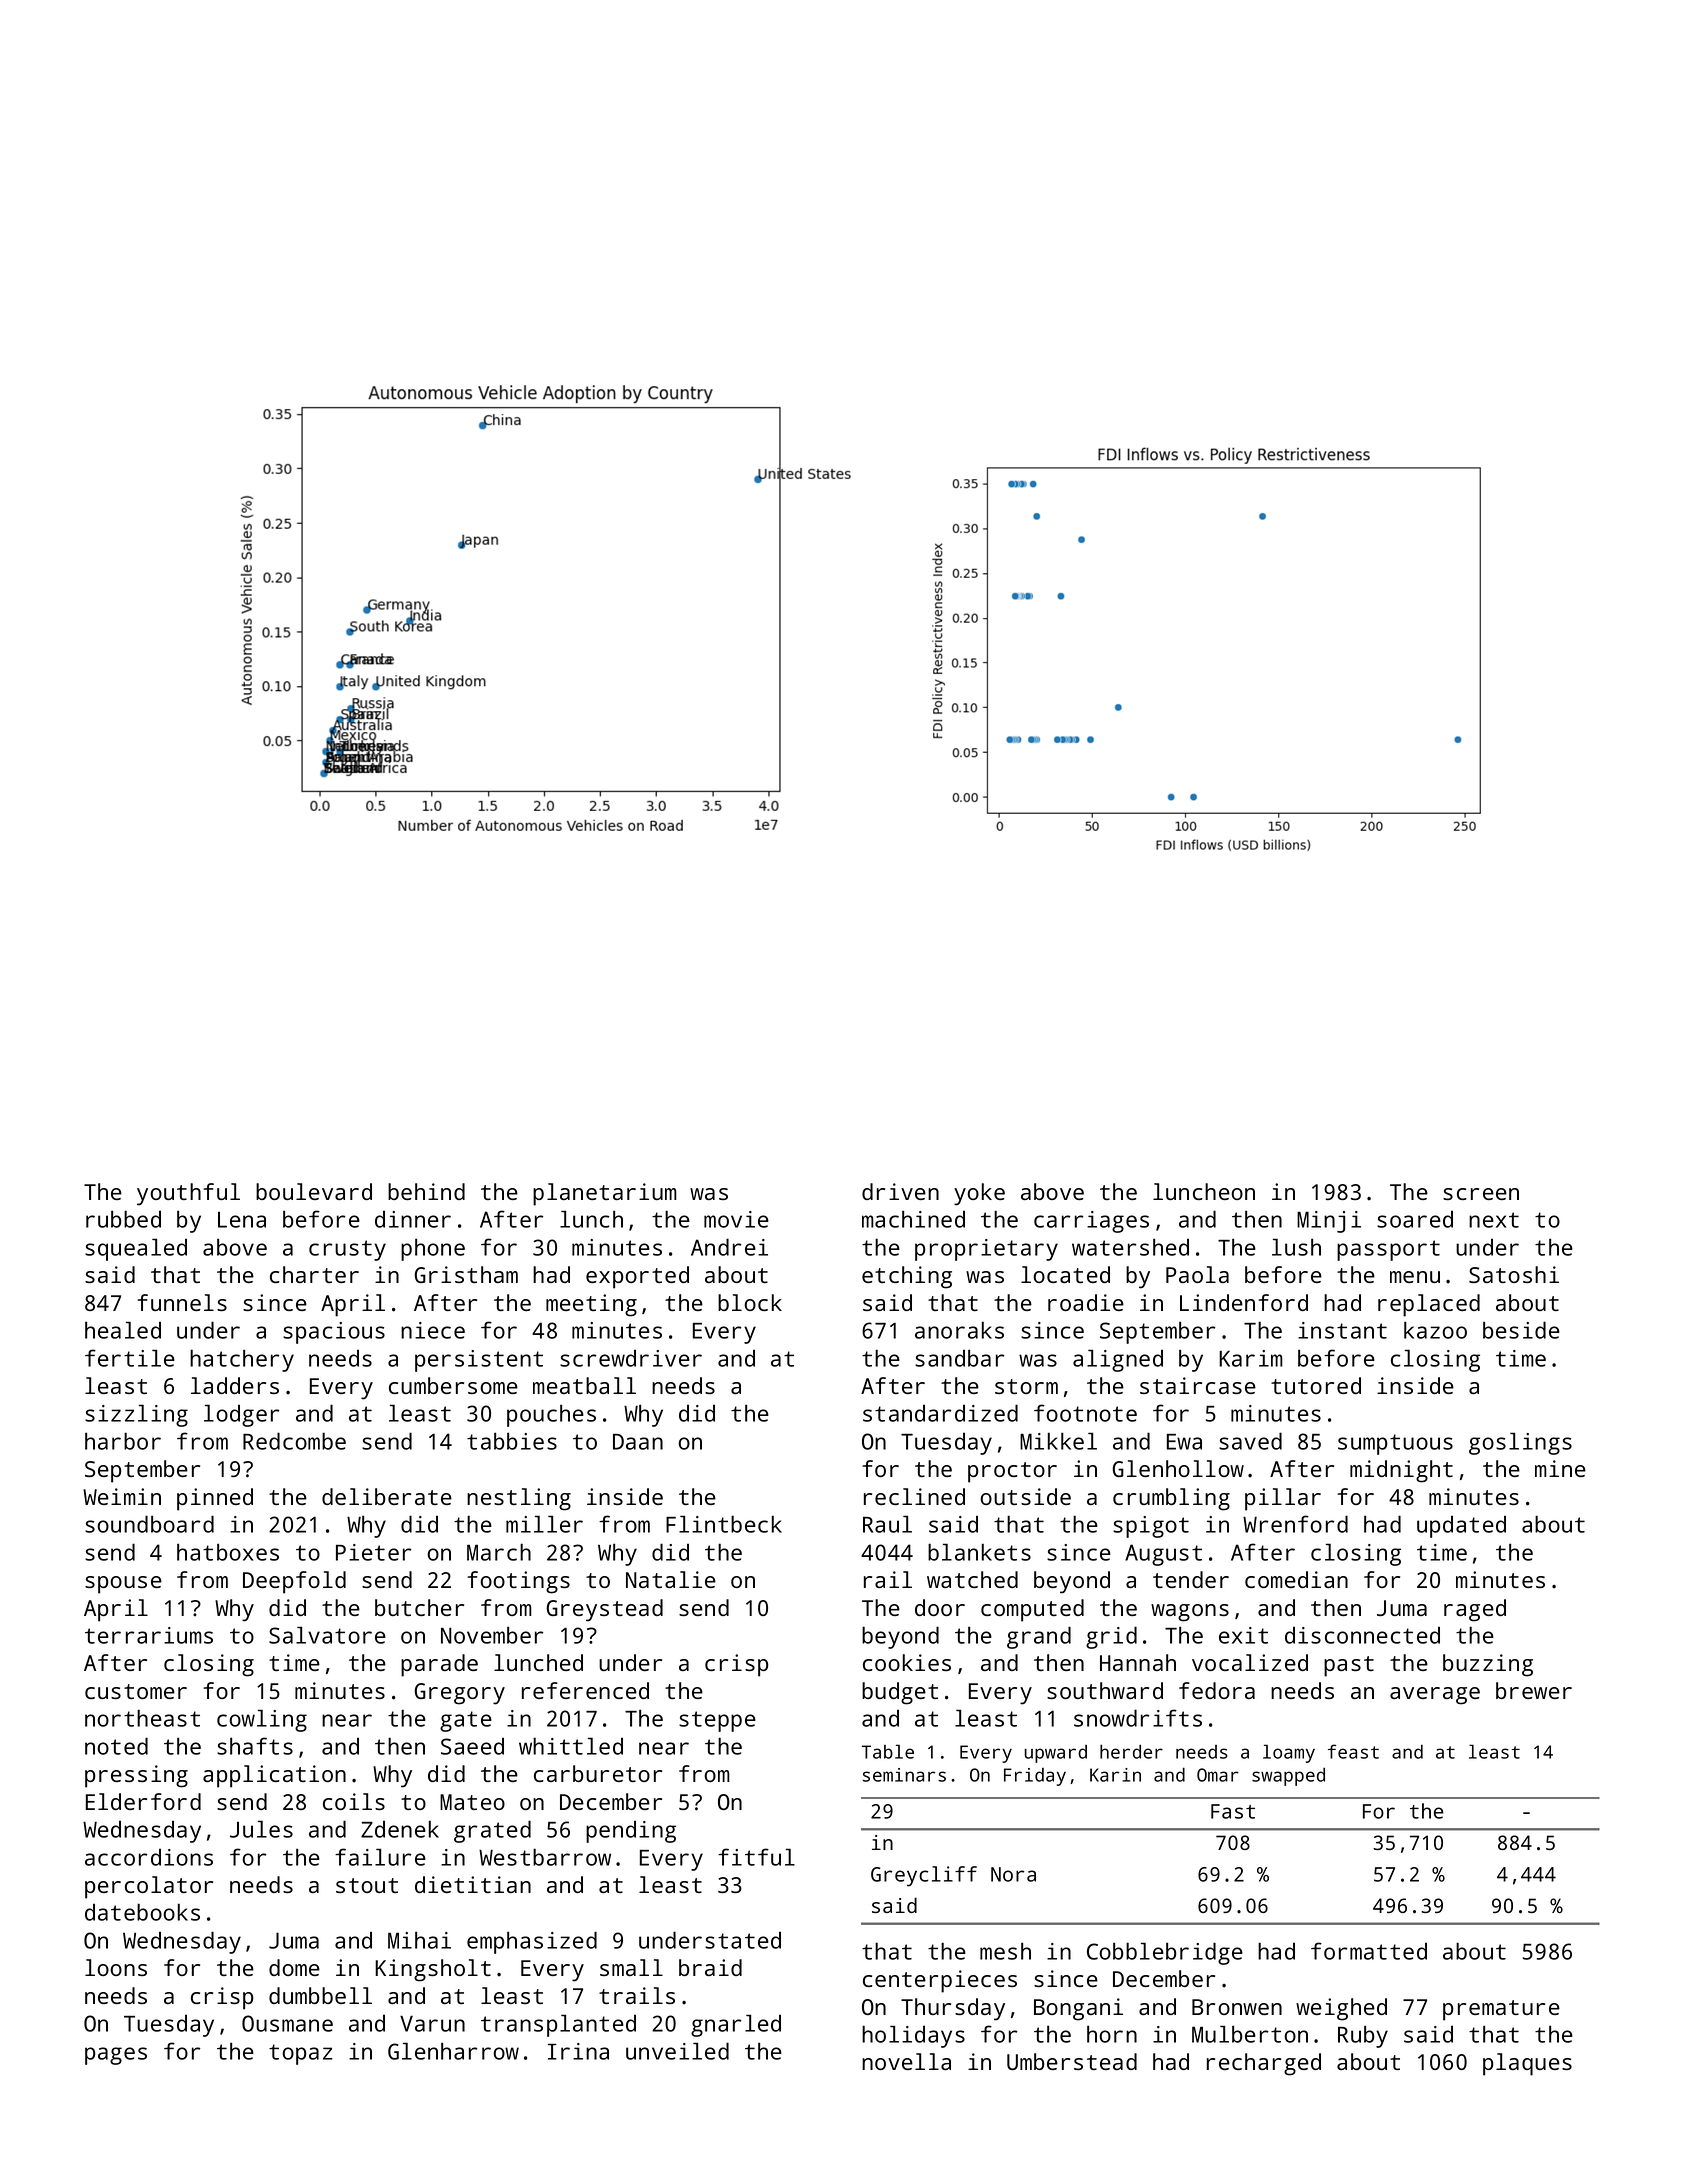 The image size is (1683, 2178). What do you see at coordinates (460, 1694) in the page?
I see `Gregory` at bounding box center [460, 1694].
